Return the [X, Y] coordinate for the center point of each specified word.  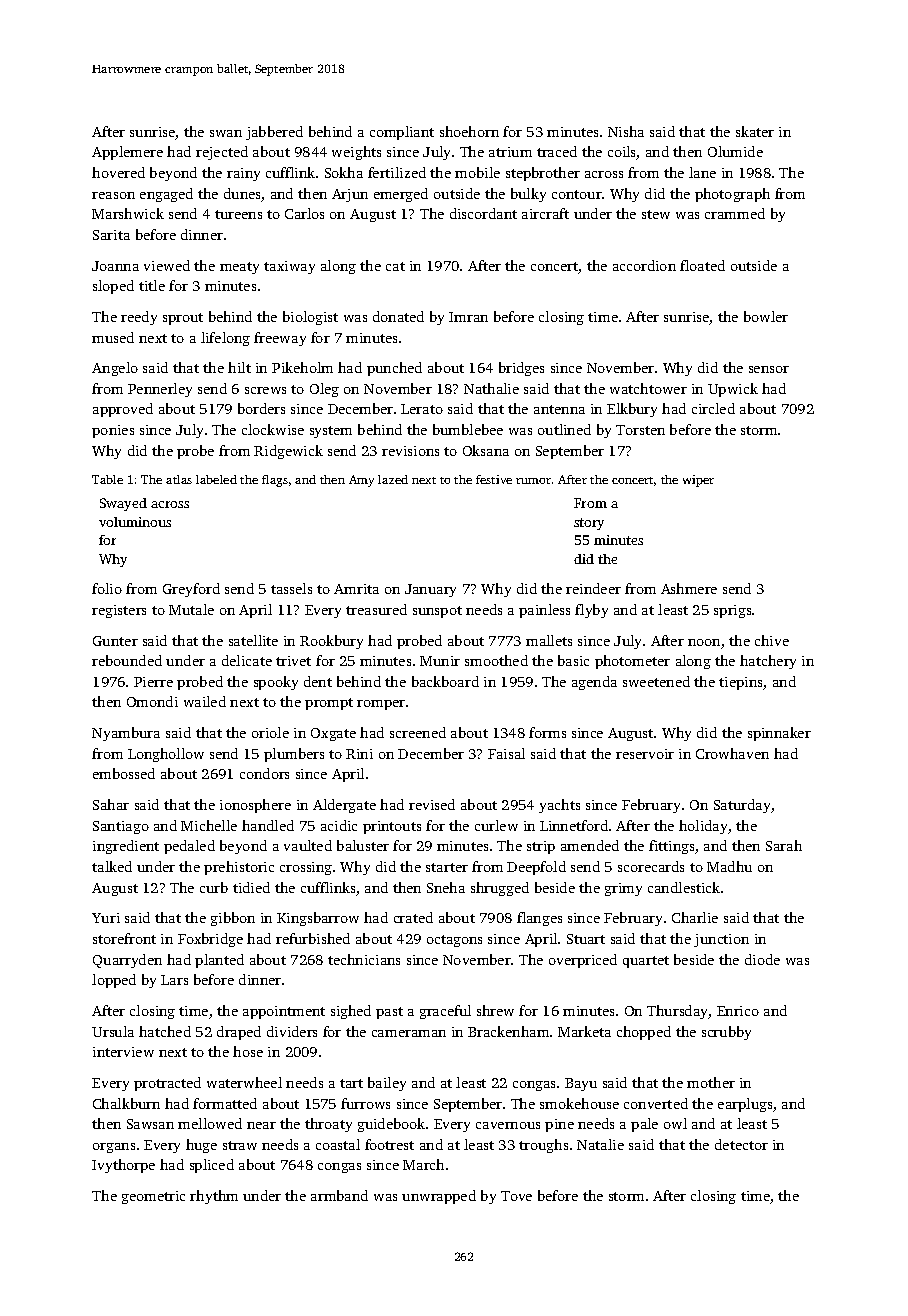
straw [240, 1145]
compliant [402, 133]
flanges [539, 919]
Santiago [121, 827]
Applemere [127, 153]
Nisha [626, 131]
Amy [361, 481]
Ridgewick [288, 452]
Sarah [784, 845]
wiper [698, 481]
